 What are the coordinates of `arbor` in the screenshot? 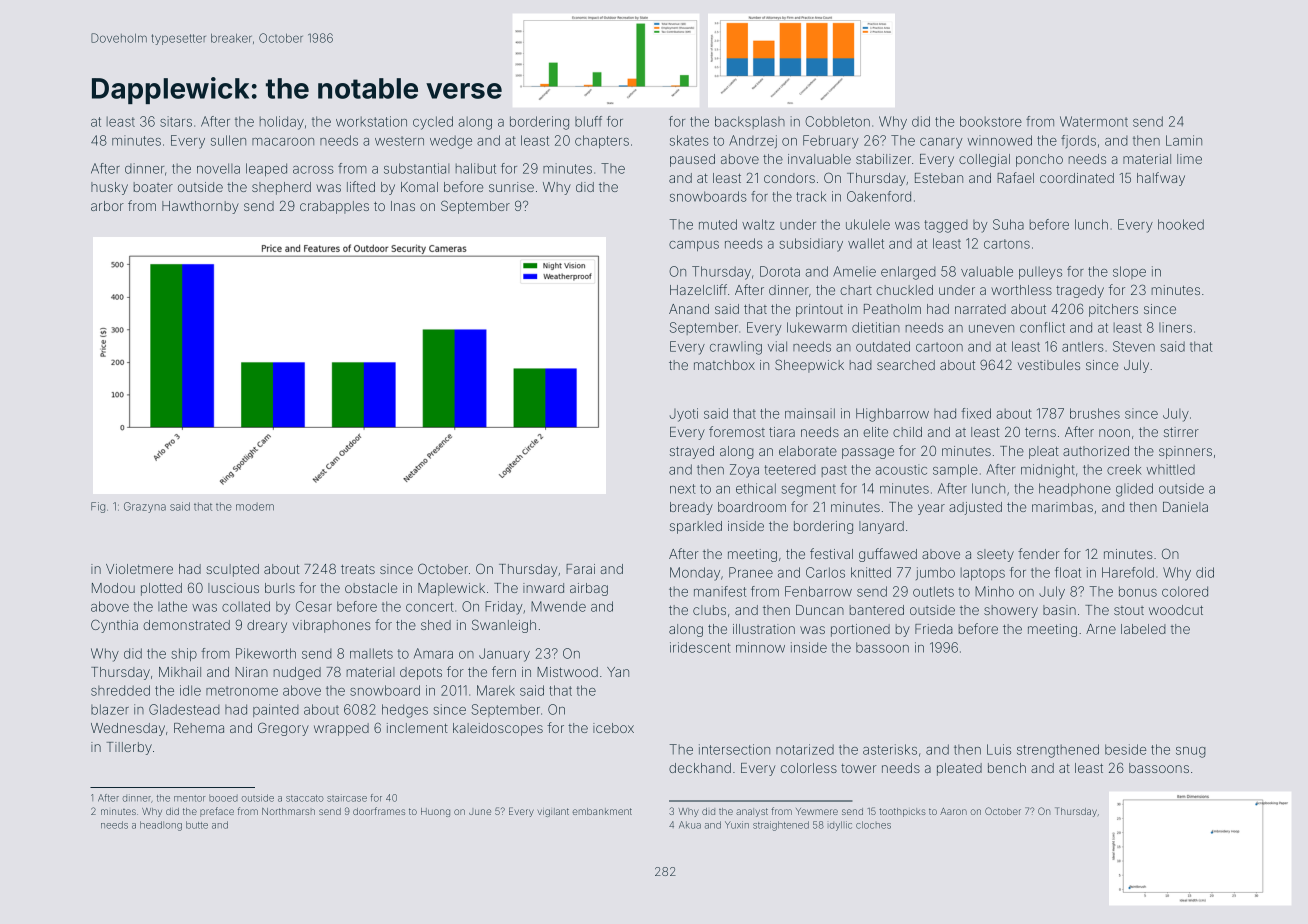 It's located at (107, 206).
